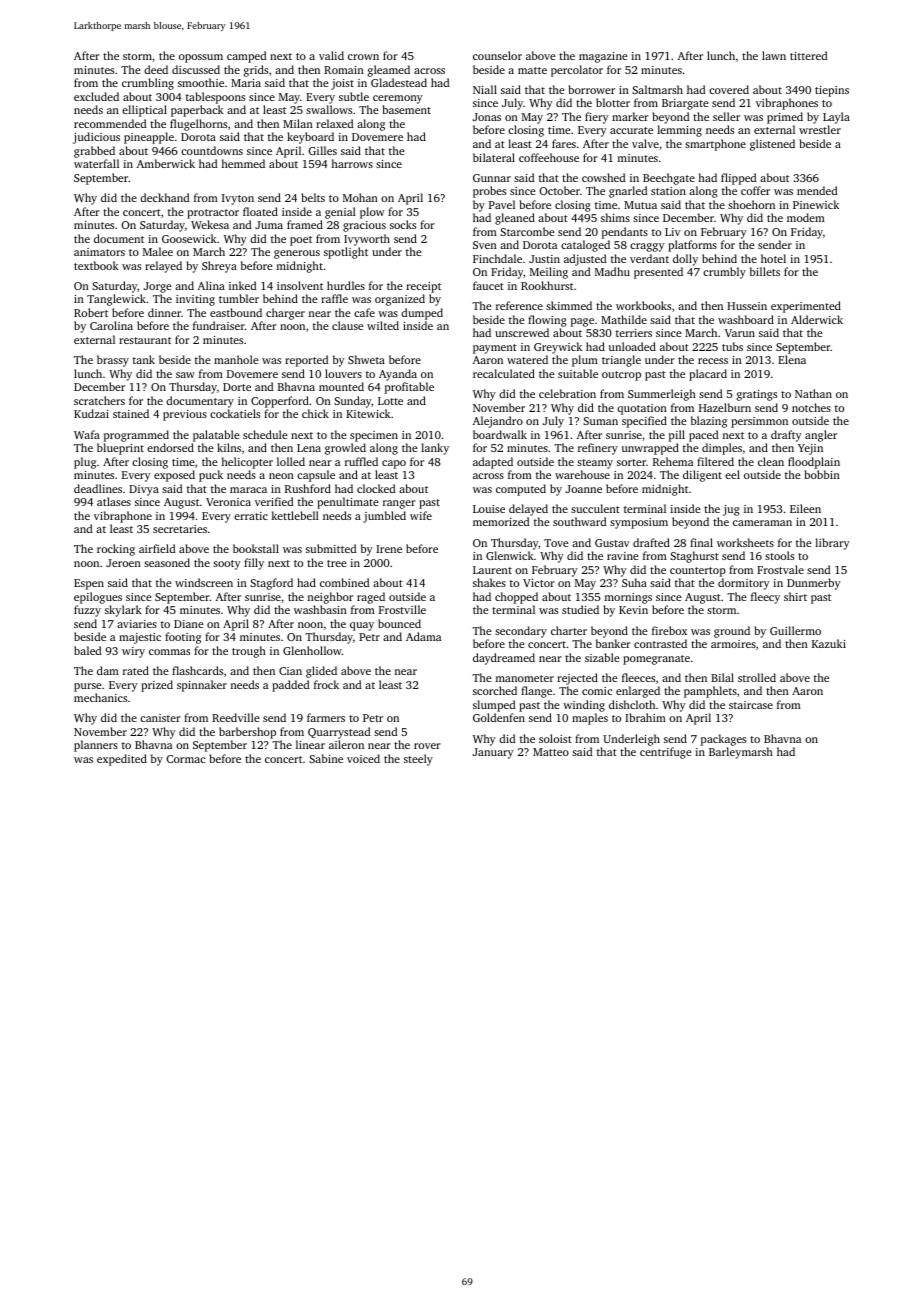 The height and width of the screenshot is (1308, 924). What do you see at coordinates (755, 190) in the screenshot?
I see `coffer` at bounding box center [755, 190].
